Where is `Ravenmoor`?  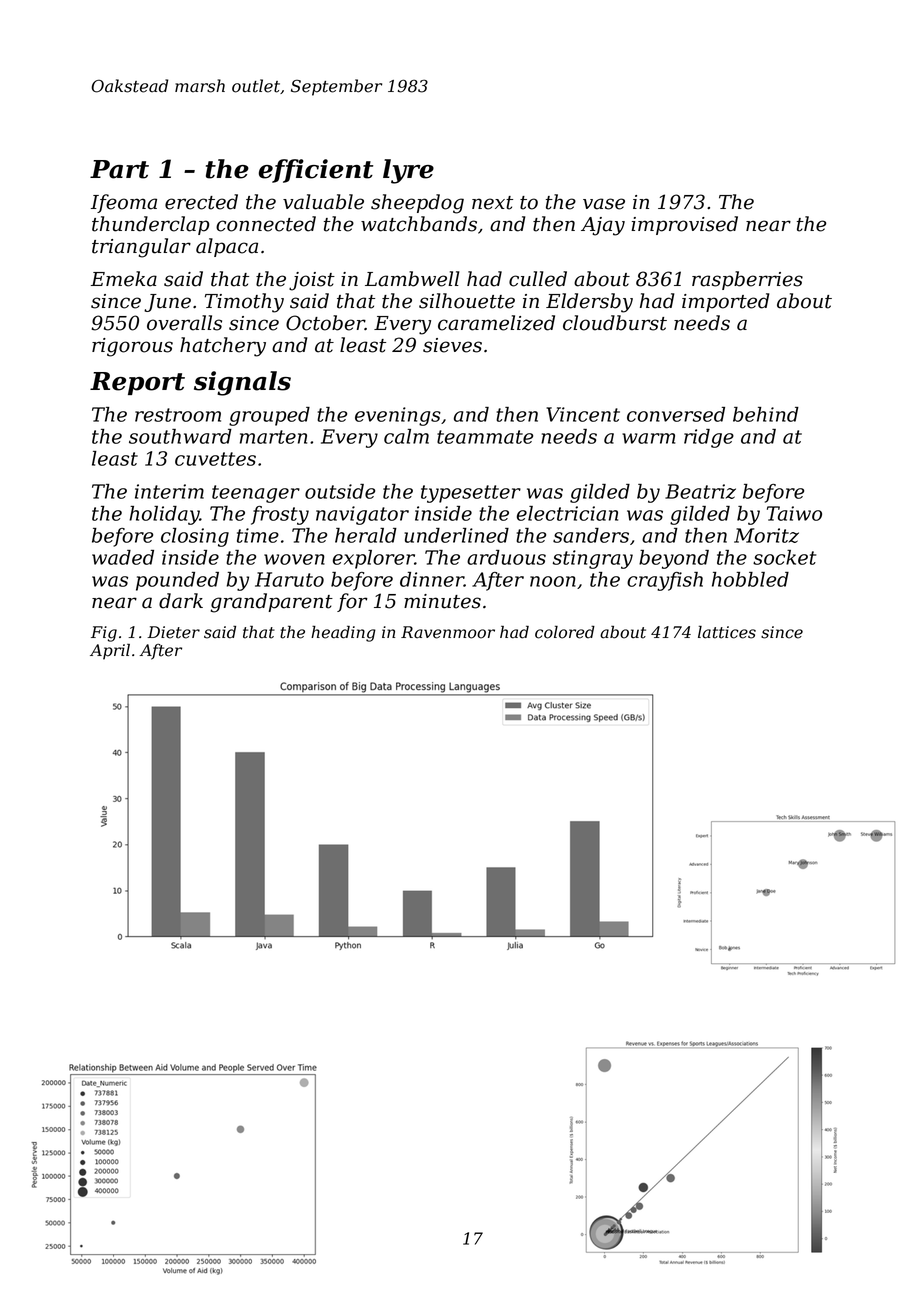 Ravenmoor is located at coordinates (448, 632).
